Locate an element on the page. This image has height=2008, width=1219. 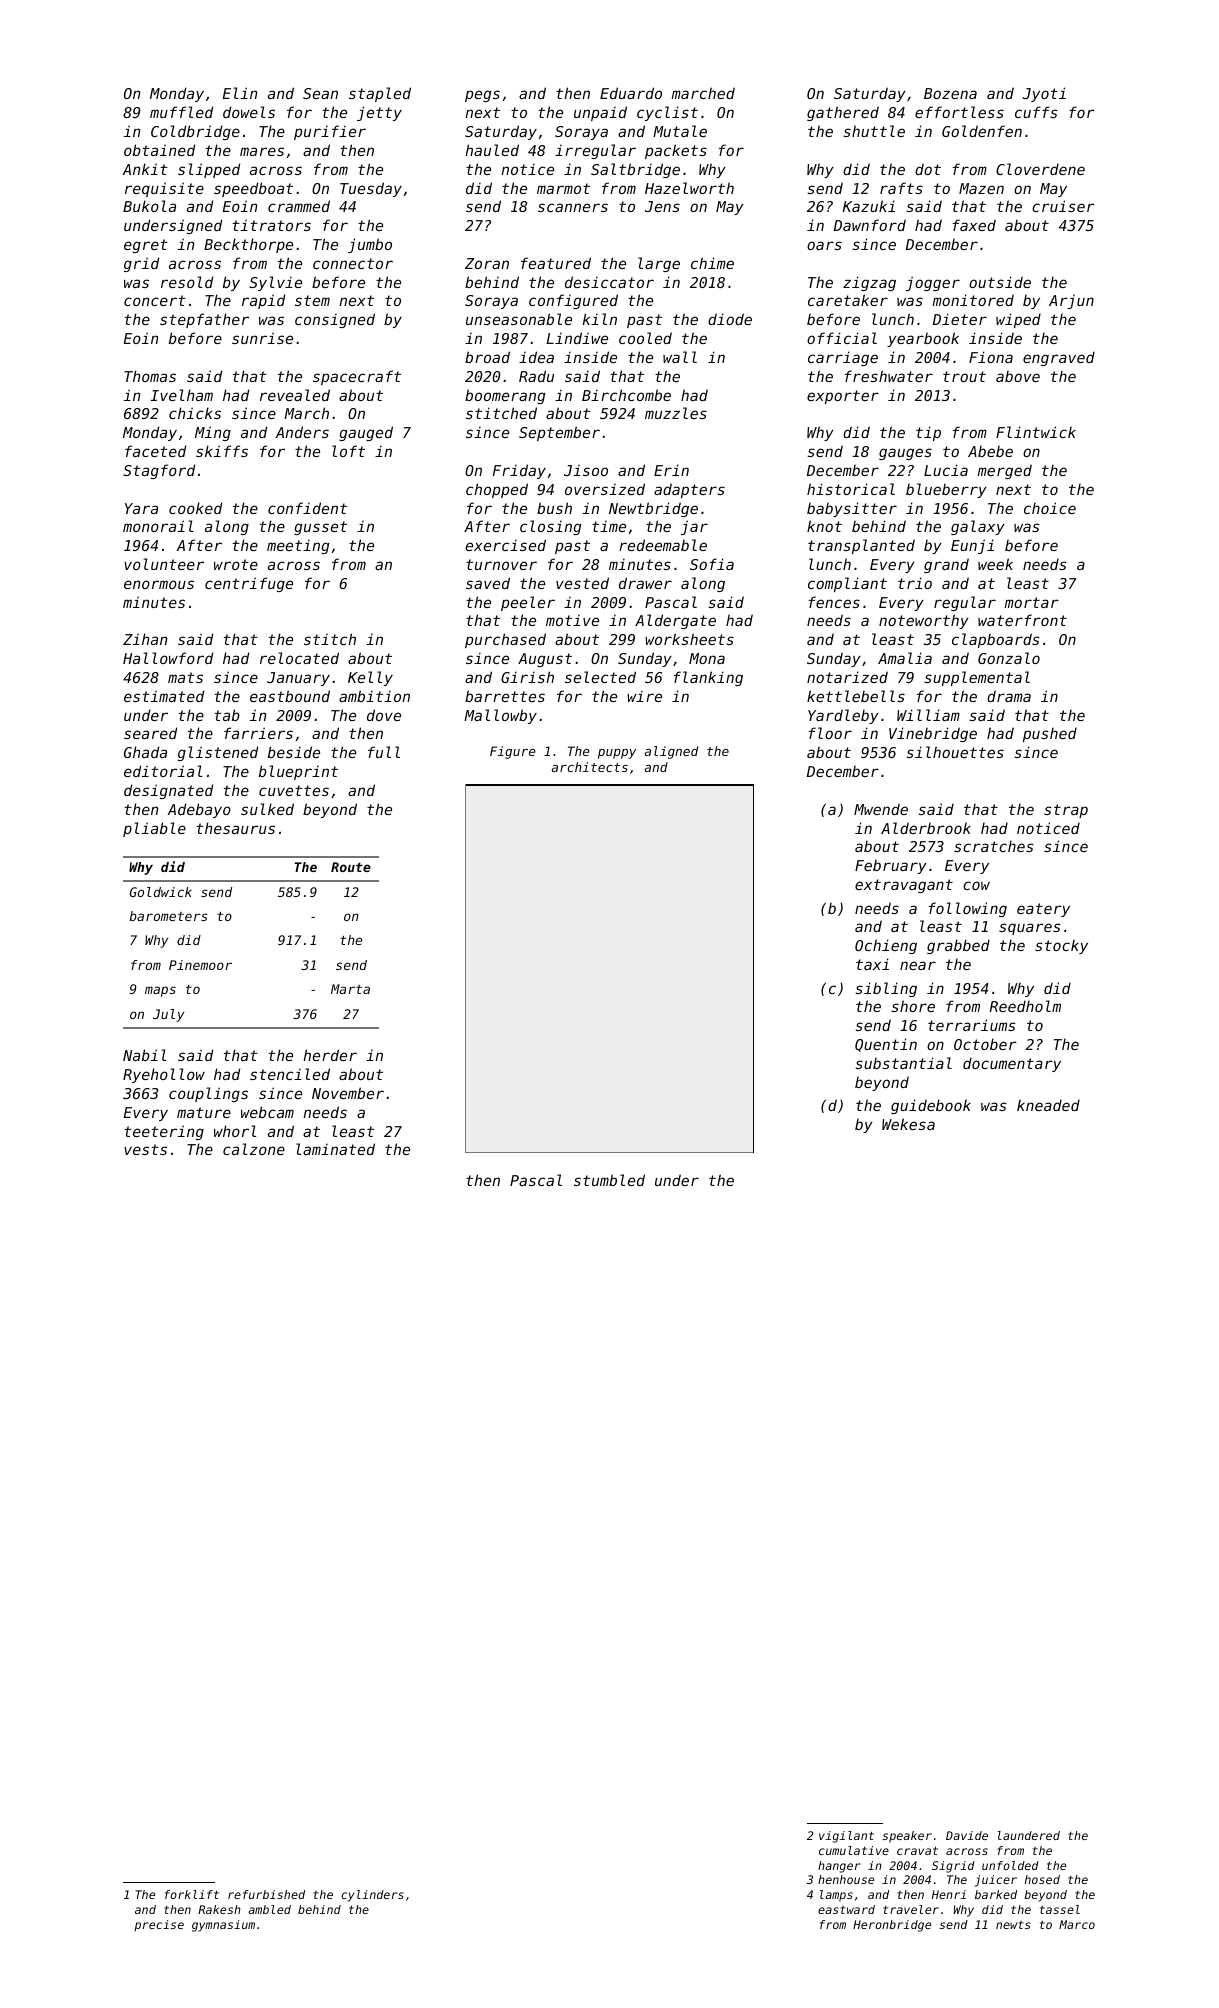
engraved is located at coordinates (1059, 358).
